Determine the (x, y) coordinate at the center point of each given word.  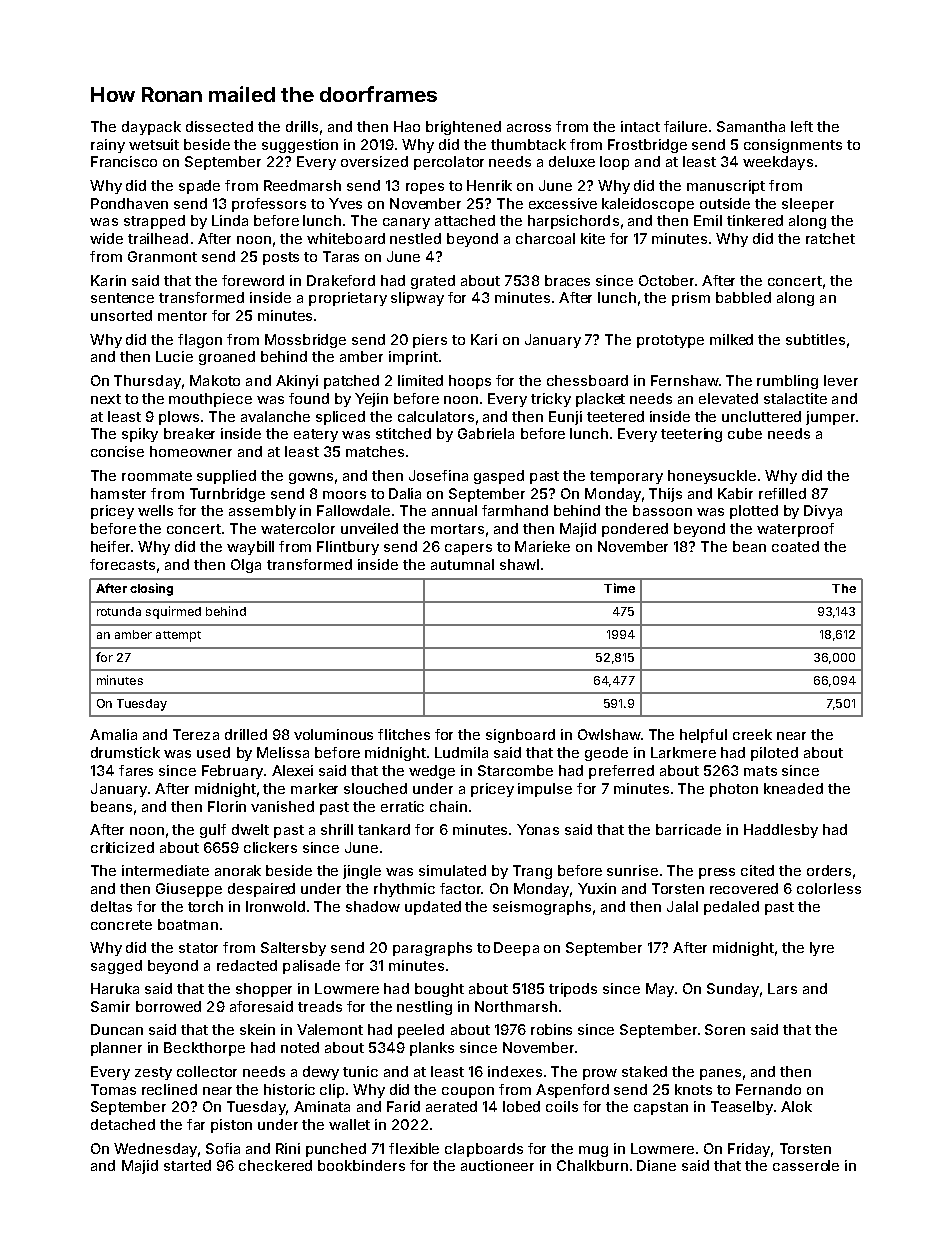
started (187, 1165)
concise (117, 451)
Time (619, 588)
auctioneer (497, 1165)
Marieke (542, 546)
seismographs (542, 908)
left (802, 126)
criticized (122, 847)
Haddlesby (781, 831)
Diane (656, 1165)
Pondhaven (129, 203)
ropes (425, 188)
